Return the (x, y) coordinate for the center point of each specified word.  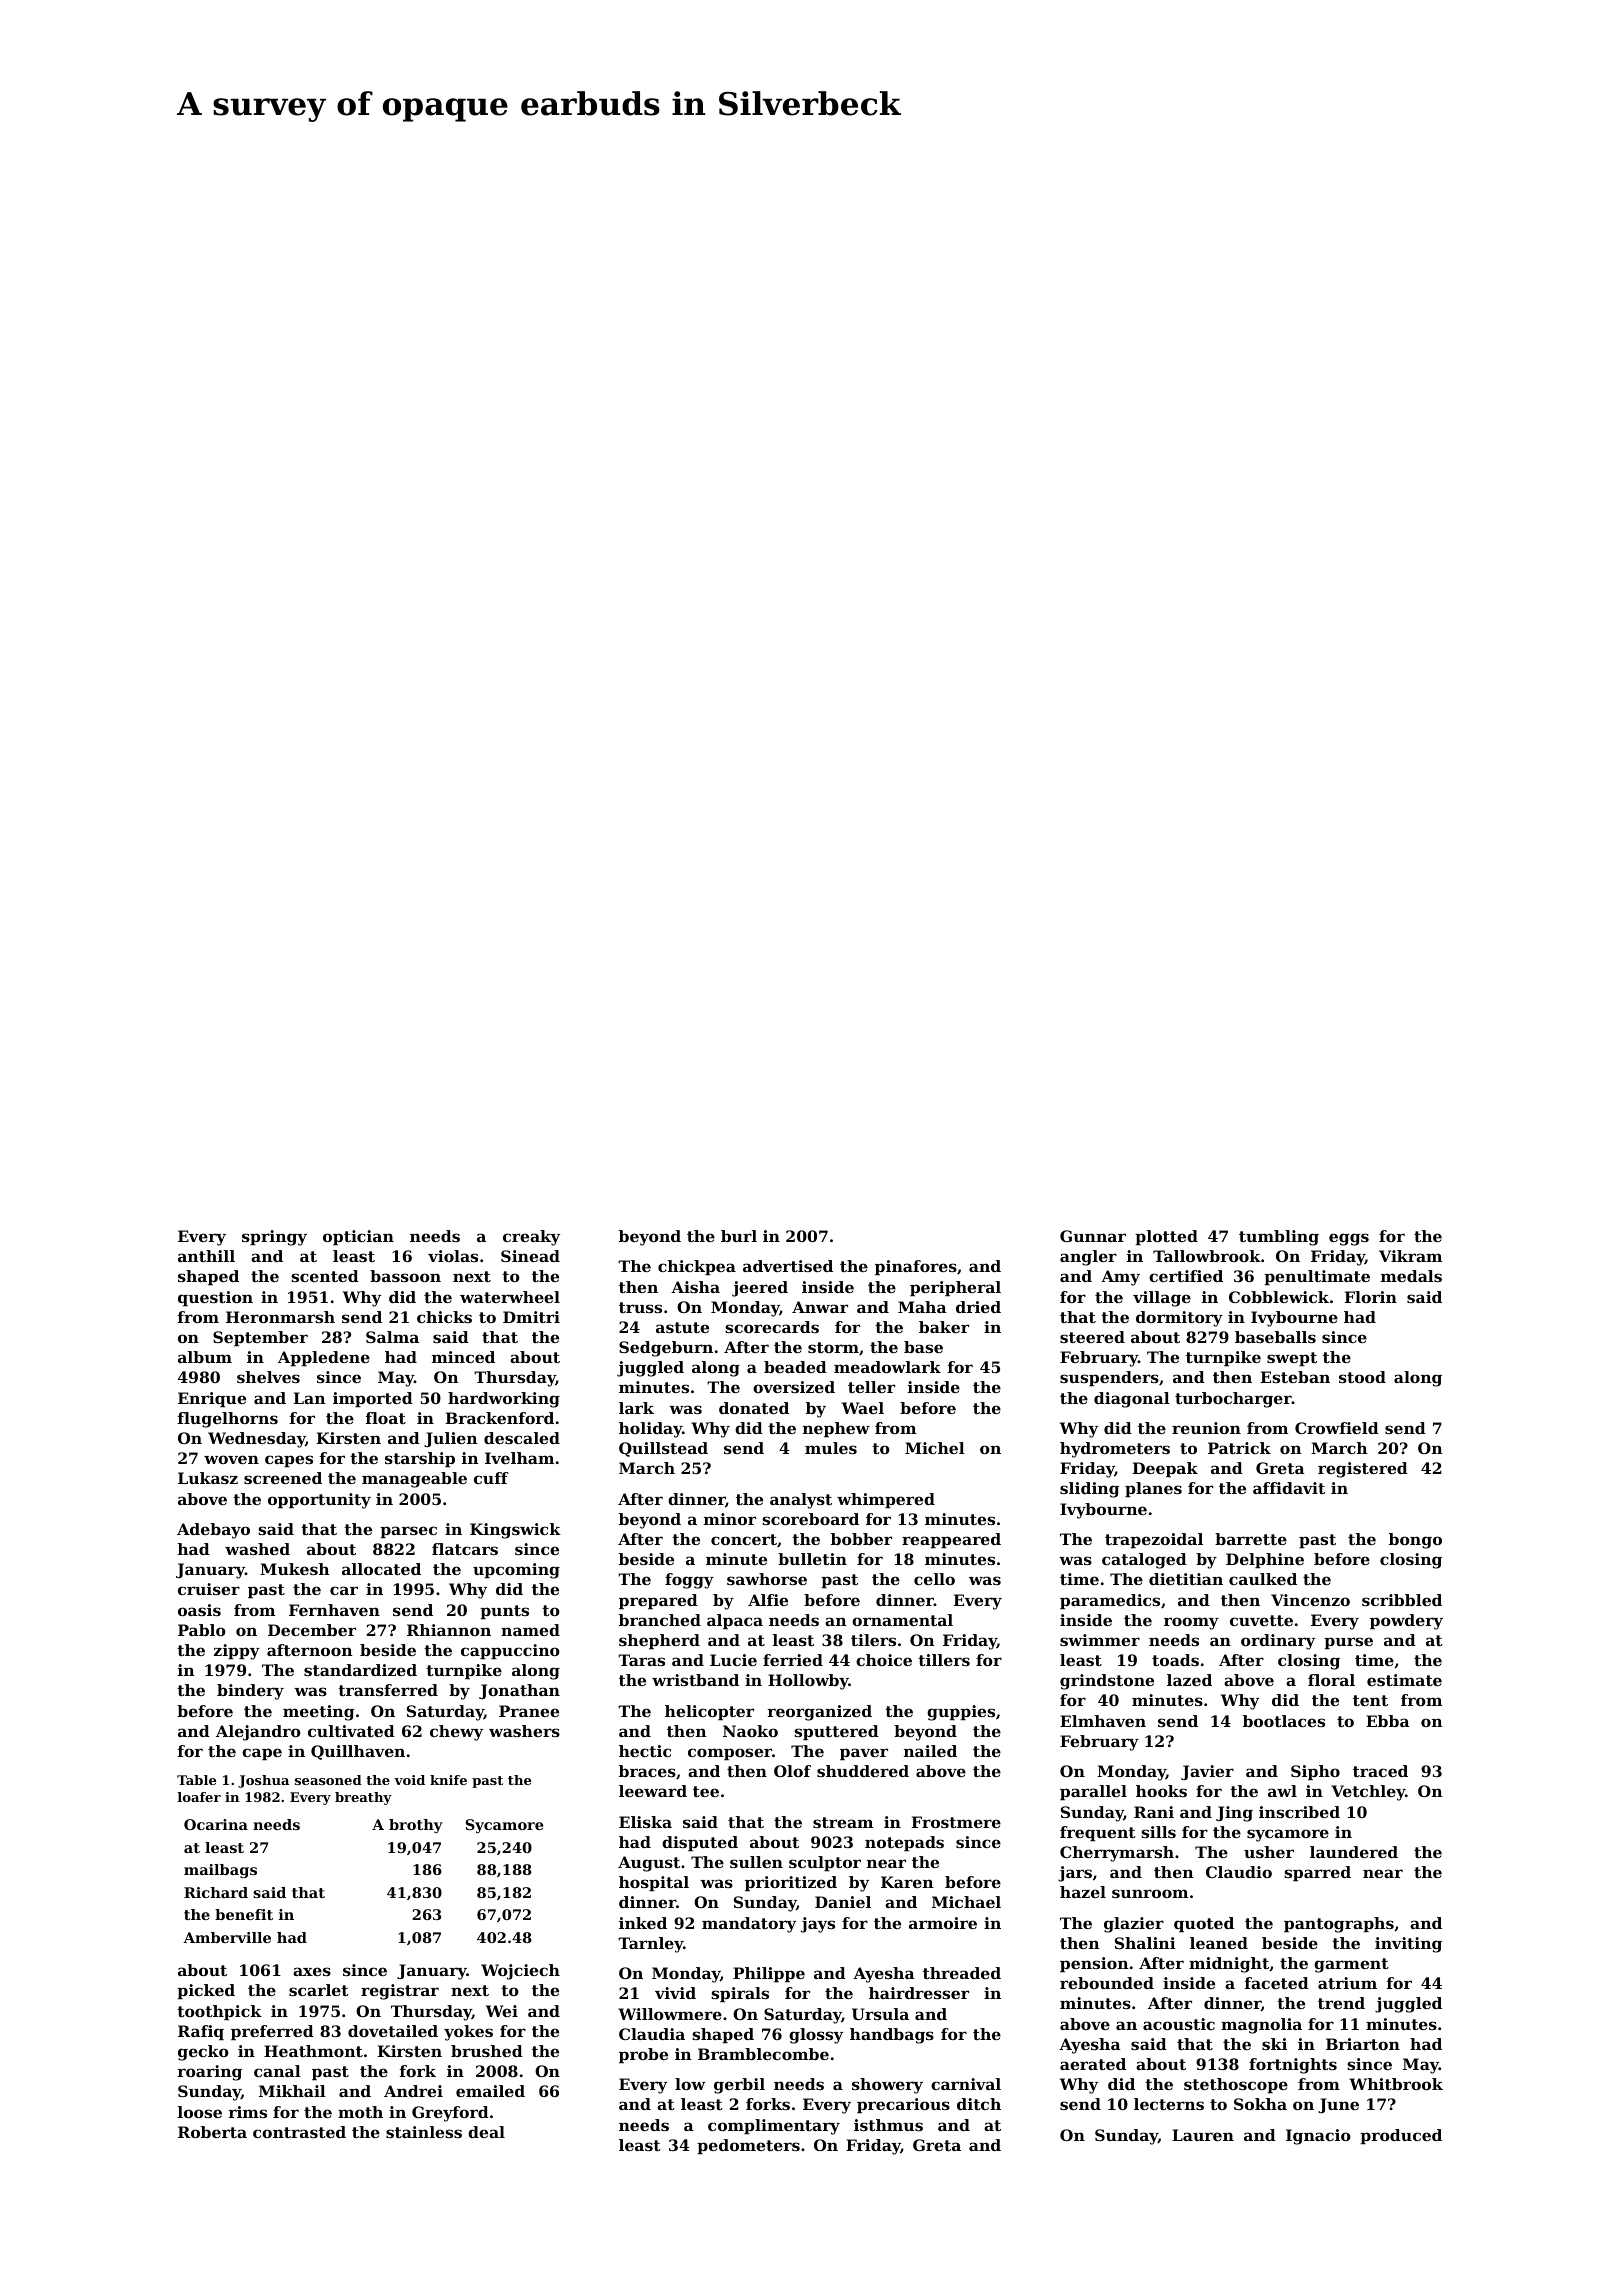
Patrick (1239, 1448)
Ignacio (1318, 2137)
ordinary (1278, 1642)
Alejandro (258, 1733)
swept (1292, 1359)
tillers (944, 1660)
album (205, 1357)
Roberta (212, 2132)
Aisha (695, 1287)
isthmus (888, 2125)
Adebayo (213, 1531)
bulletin (812, 1559)
